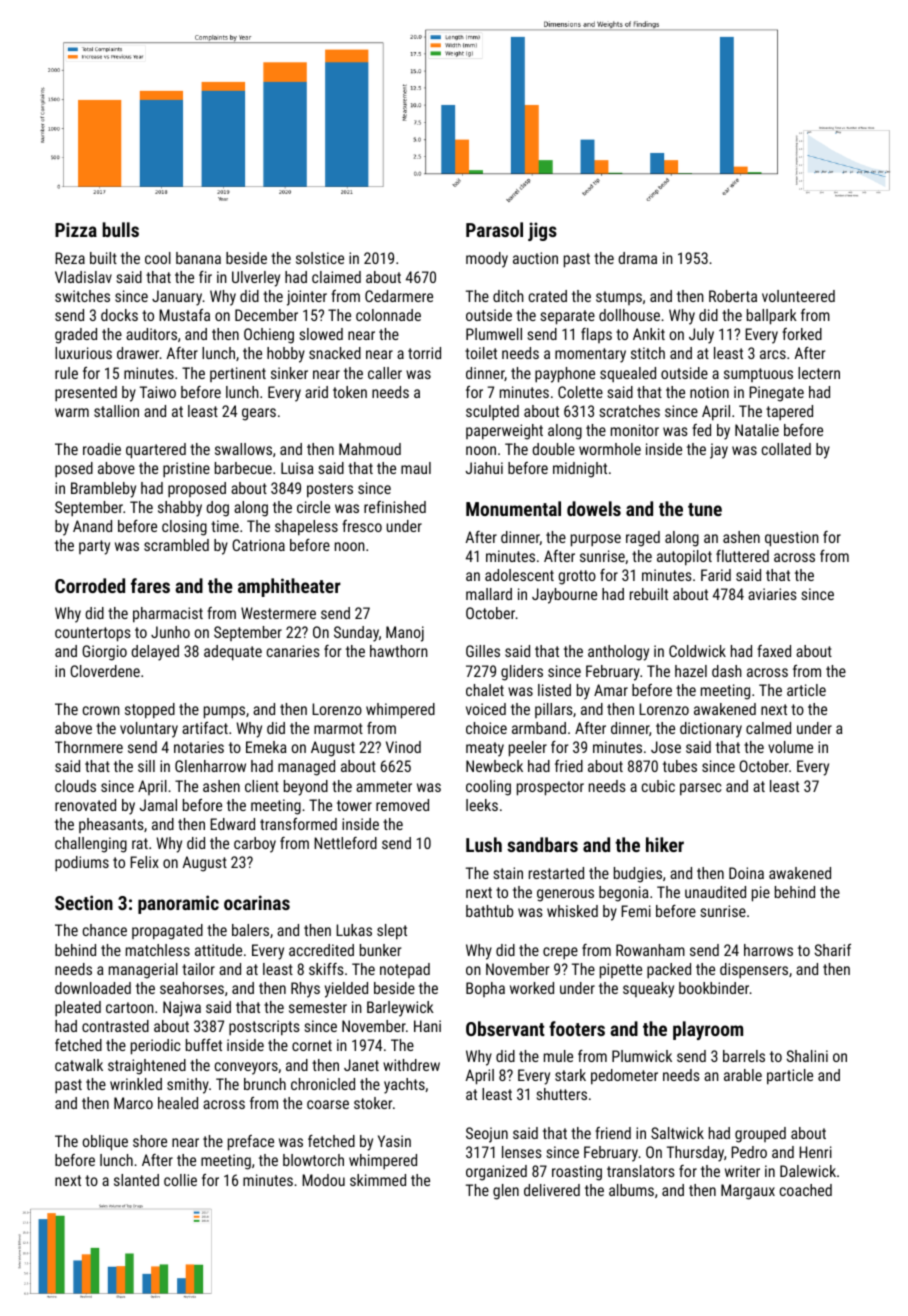  What do you see at coordinates (487, 260) in the document?
I see `moody` at bounding box center [487, 260].
